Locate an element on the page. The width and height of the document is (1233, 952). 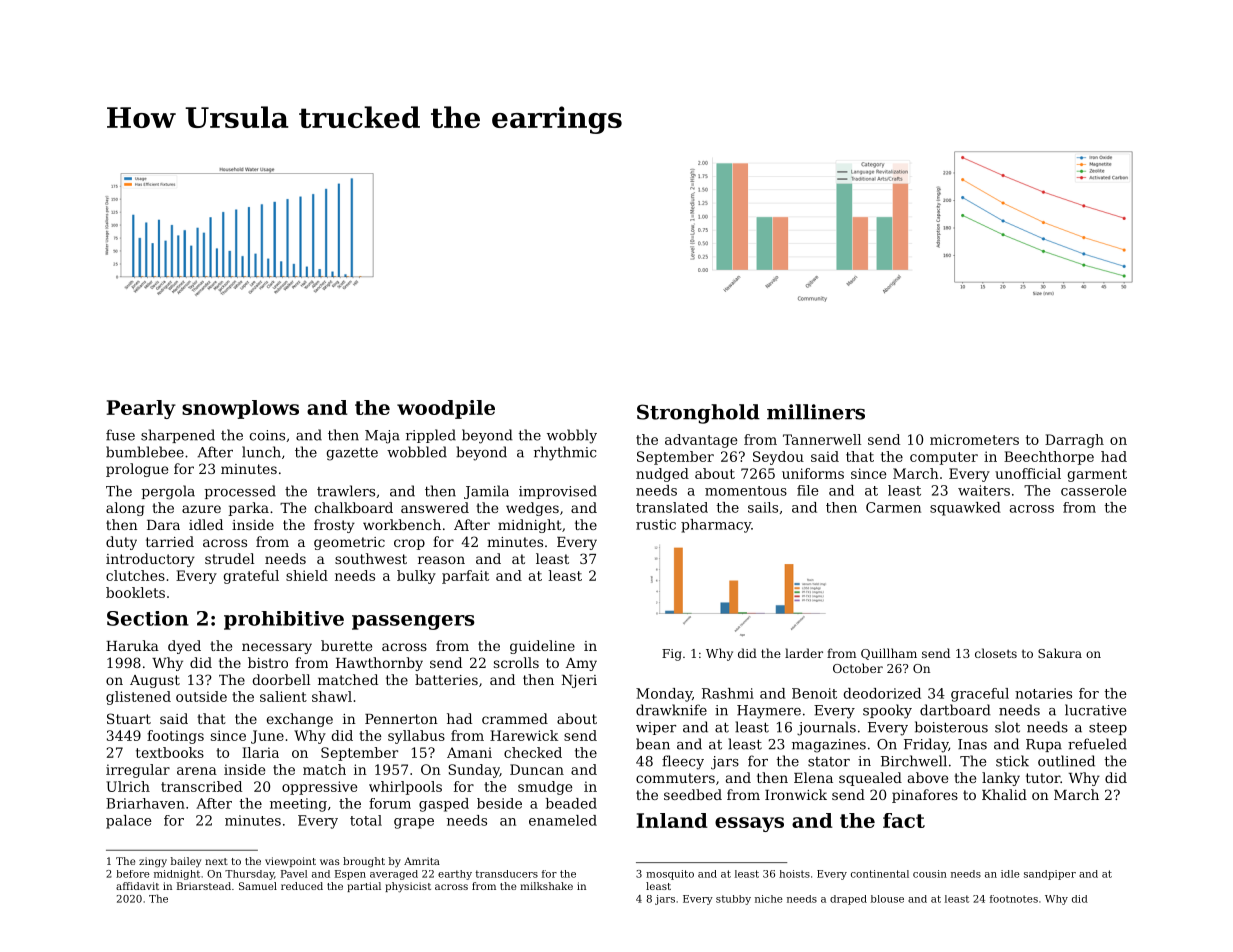
uniforms is located at coordinates (813, 473).
